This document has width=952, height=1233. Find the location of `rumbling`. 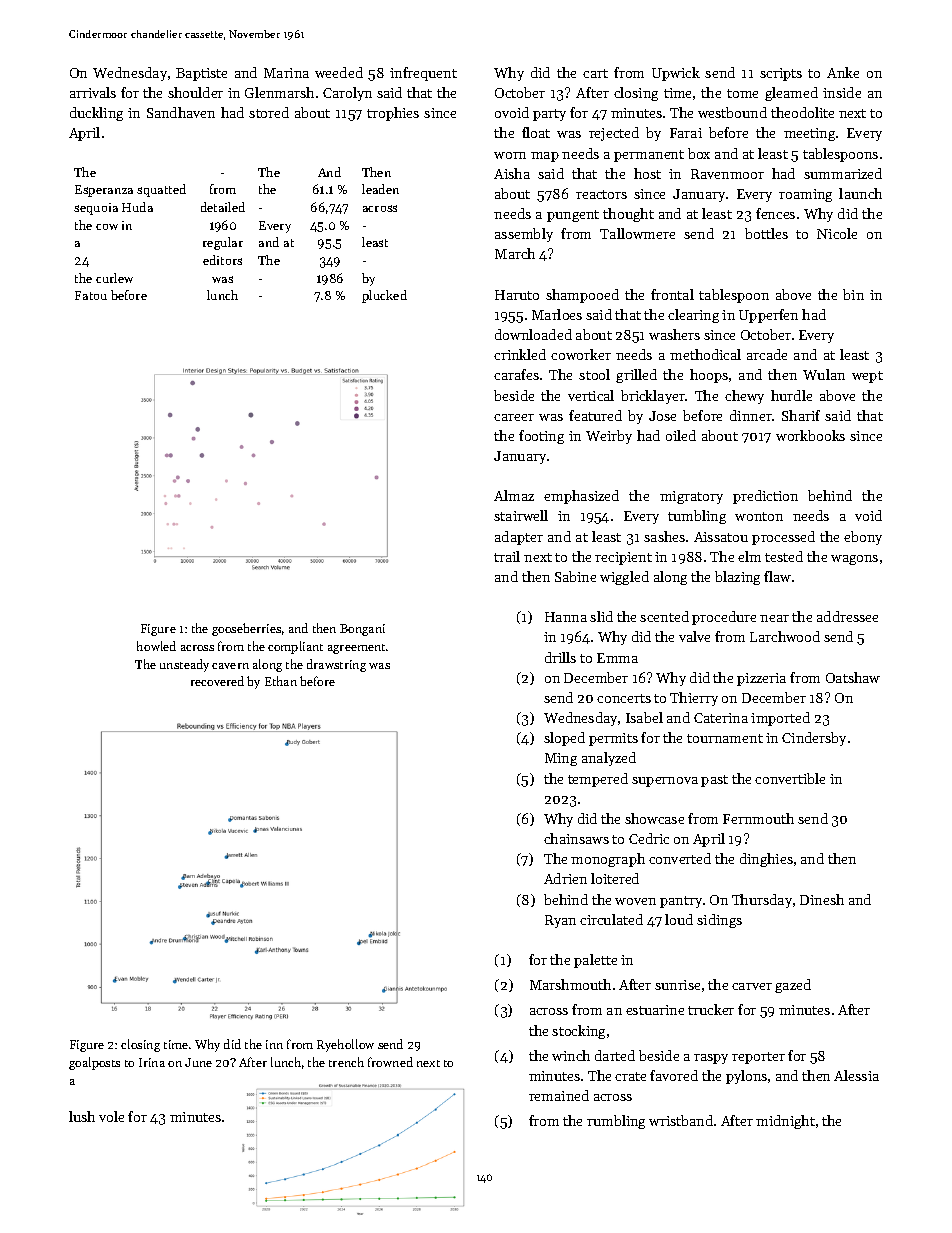

rumbling is located at coordinates (616, 1122).
